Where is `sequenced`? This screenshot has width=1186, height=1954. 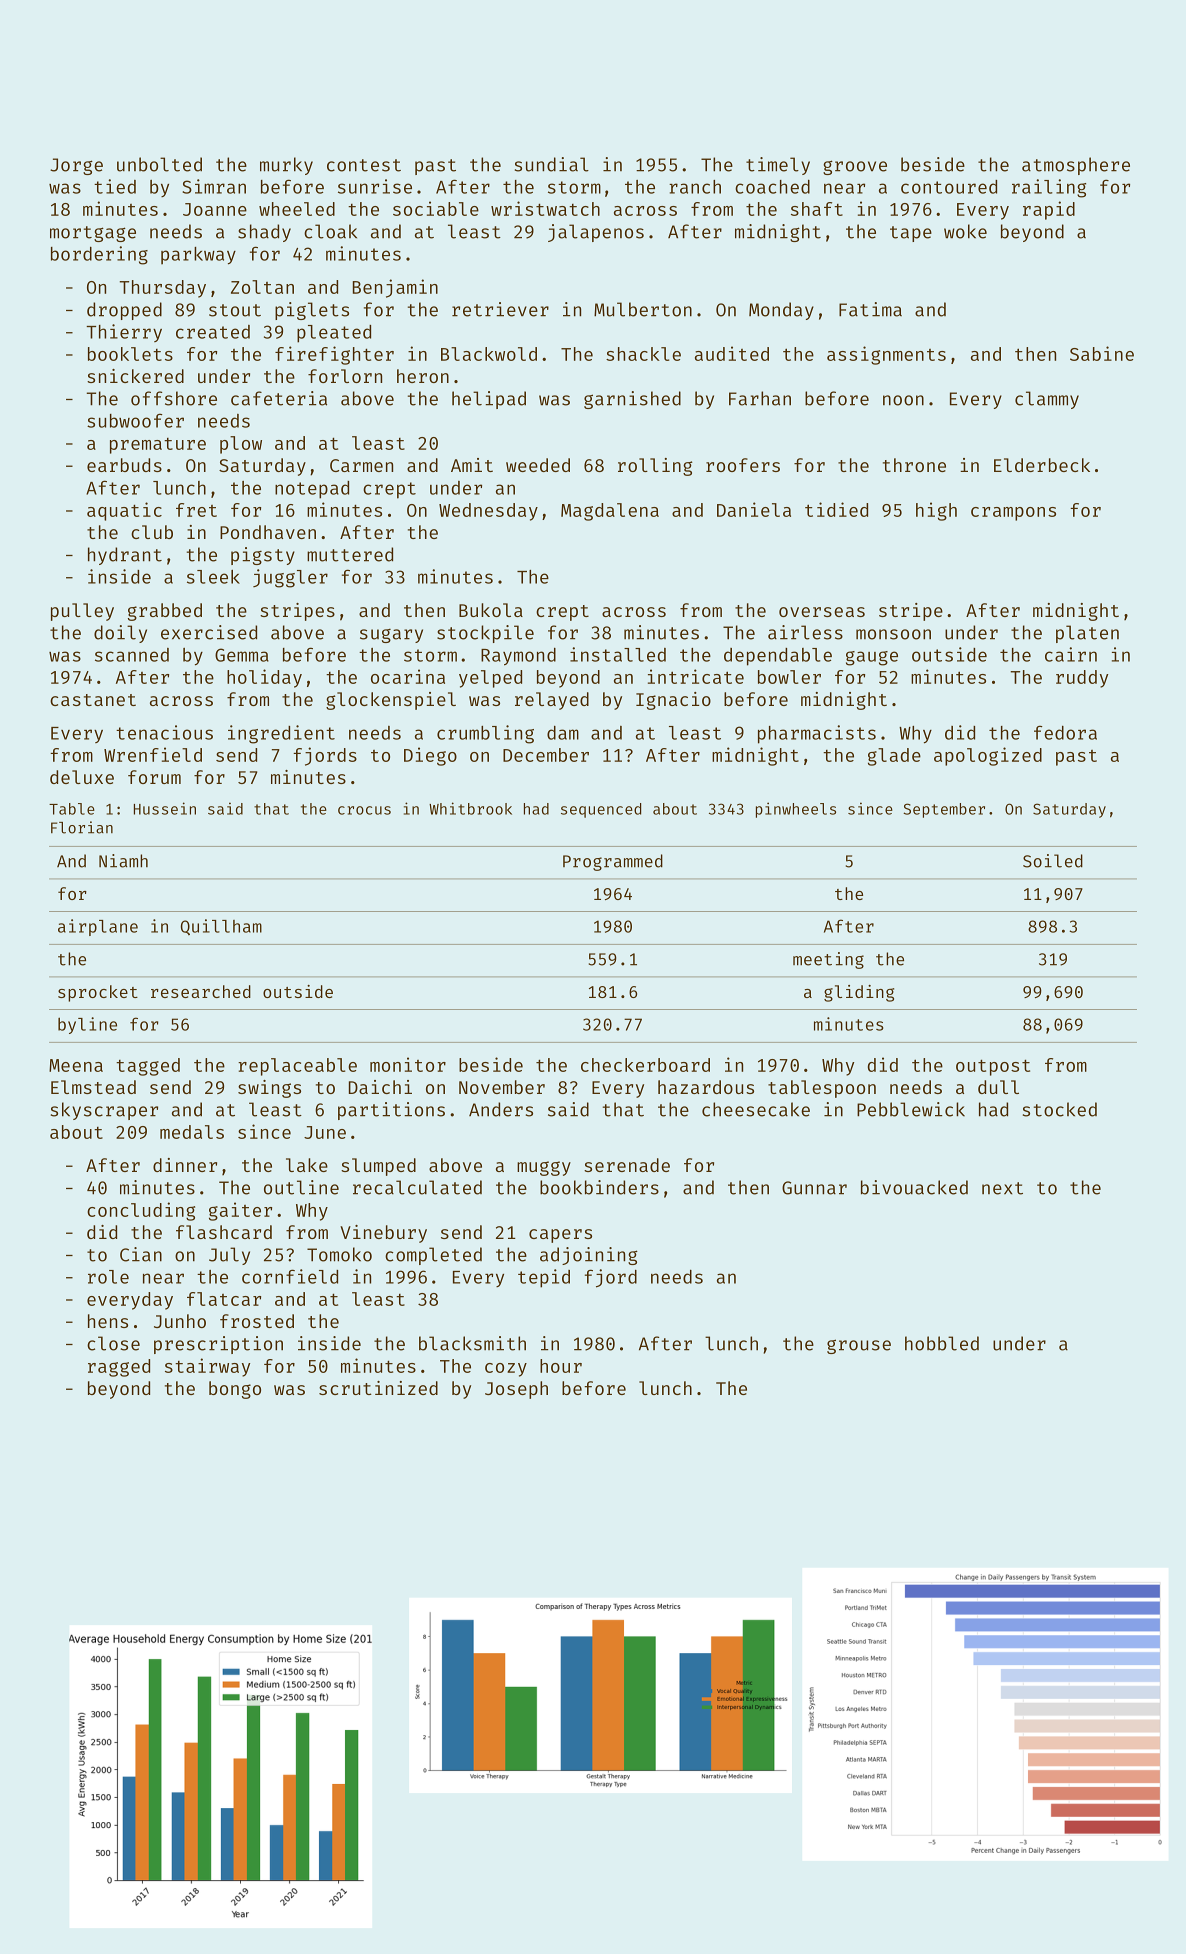
sequenced is located at coordinates (601, 810).
